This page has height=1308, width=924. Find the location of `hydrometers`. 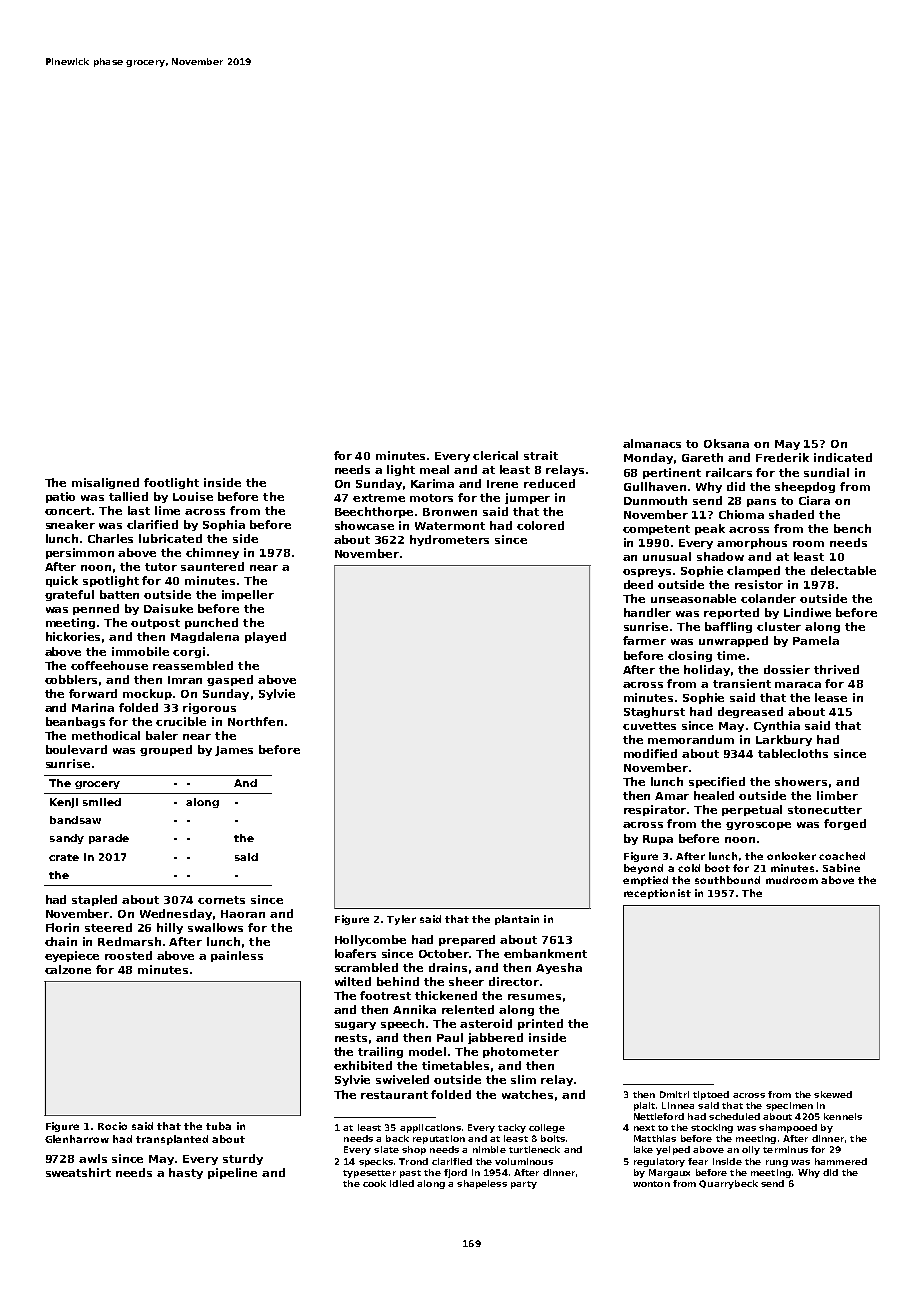

hydrometers is located at coordinates (449, 540).
